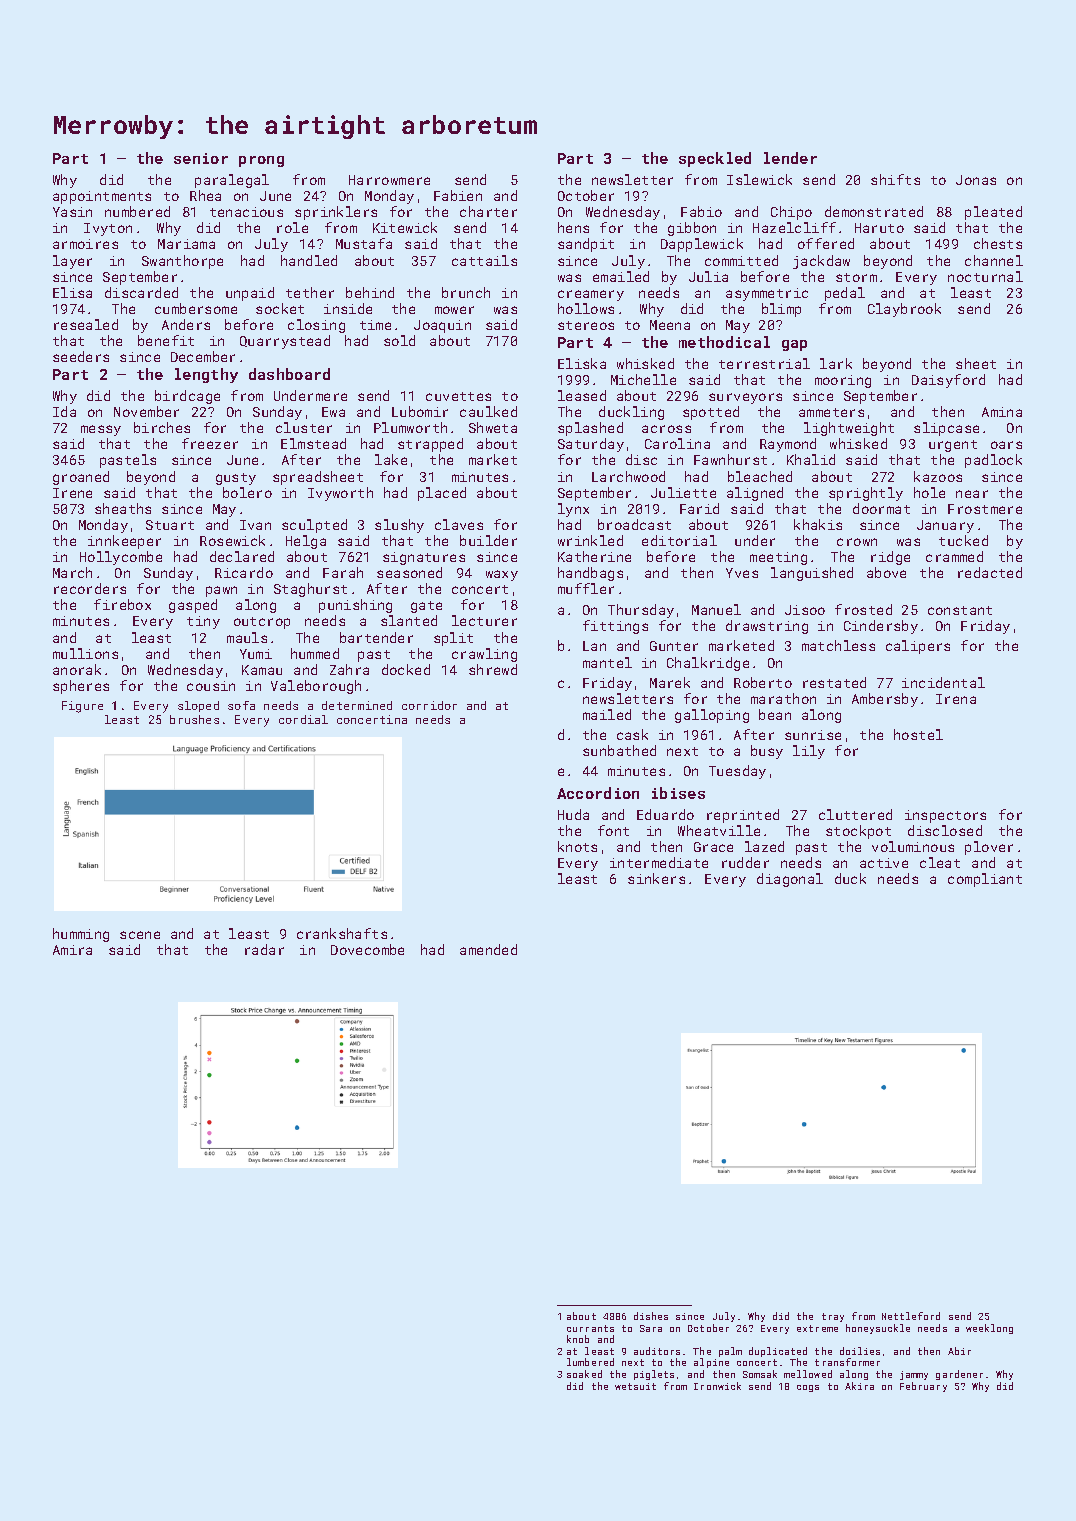 The image size is (1076, 1521). What do you see at coordinates (90, 588) in the screenshot?
I see `recorders` at bounding box center [90, 588].
